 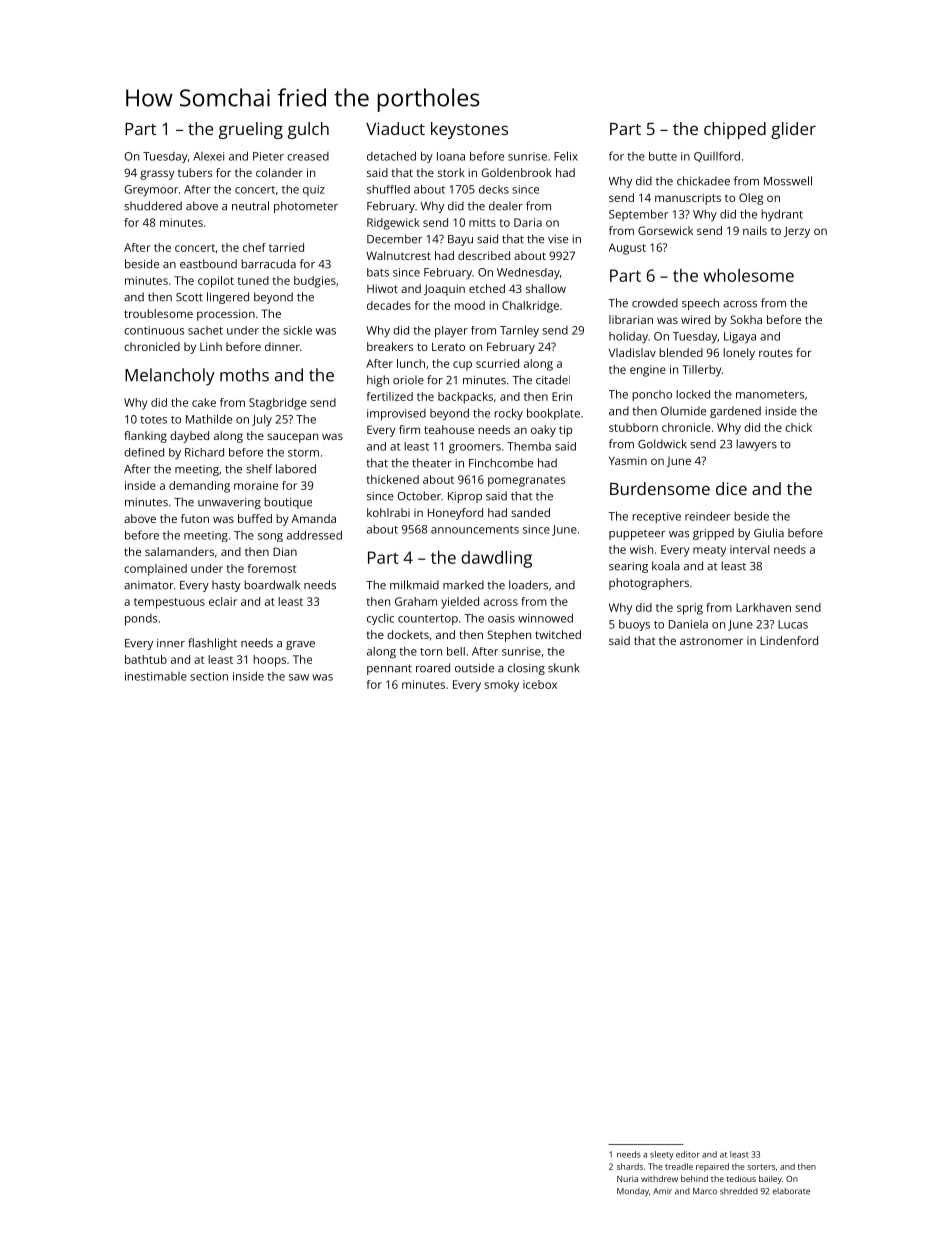 I want to click on backpacks, so click(x=465, y=398).
